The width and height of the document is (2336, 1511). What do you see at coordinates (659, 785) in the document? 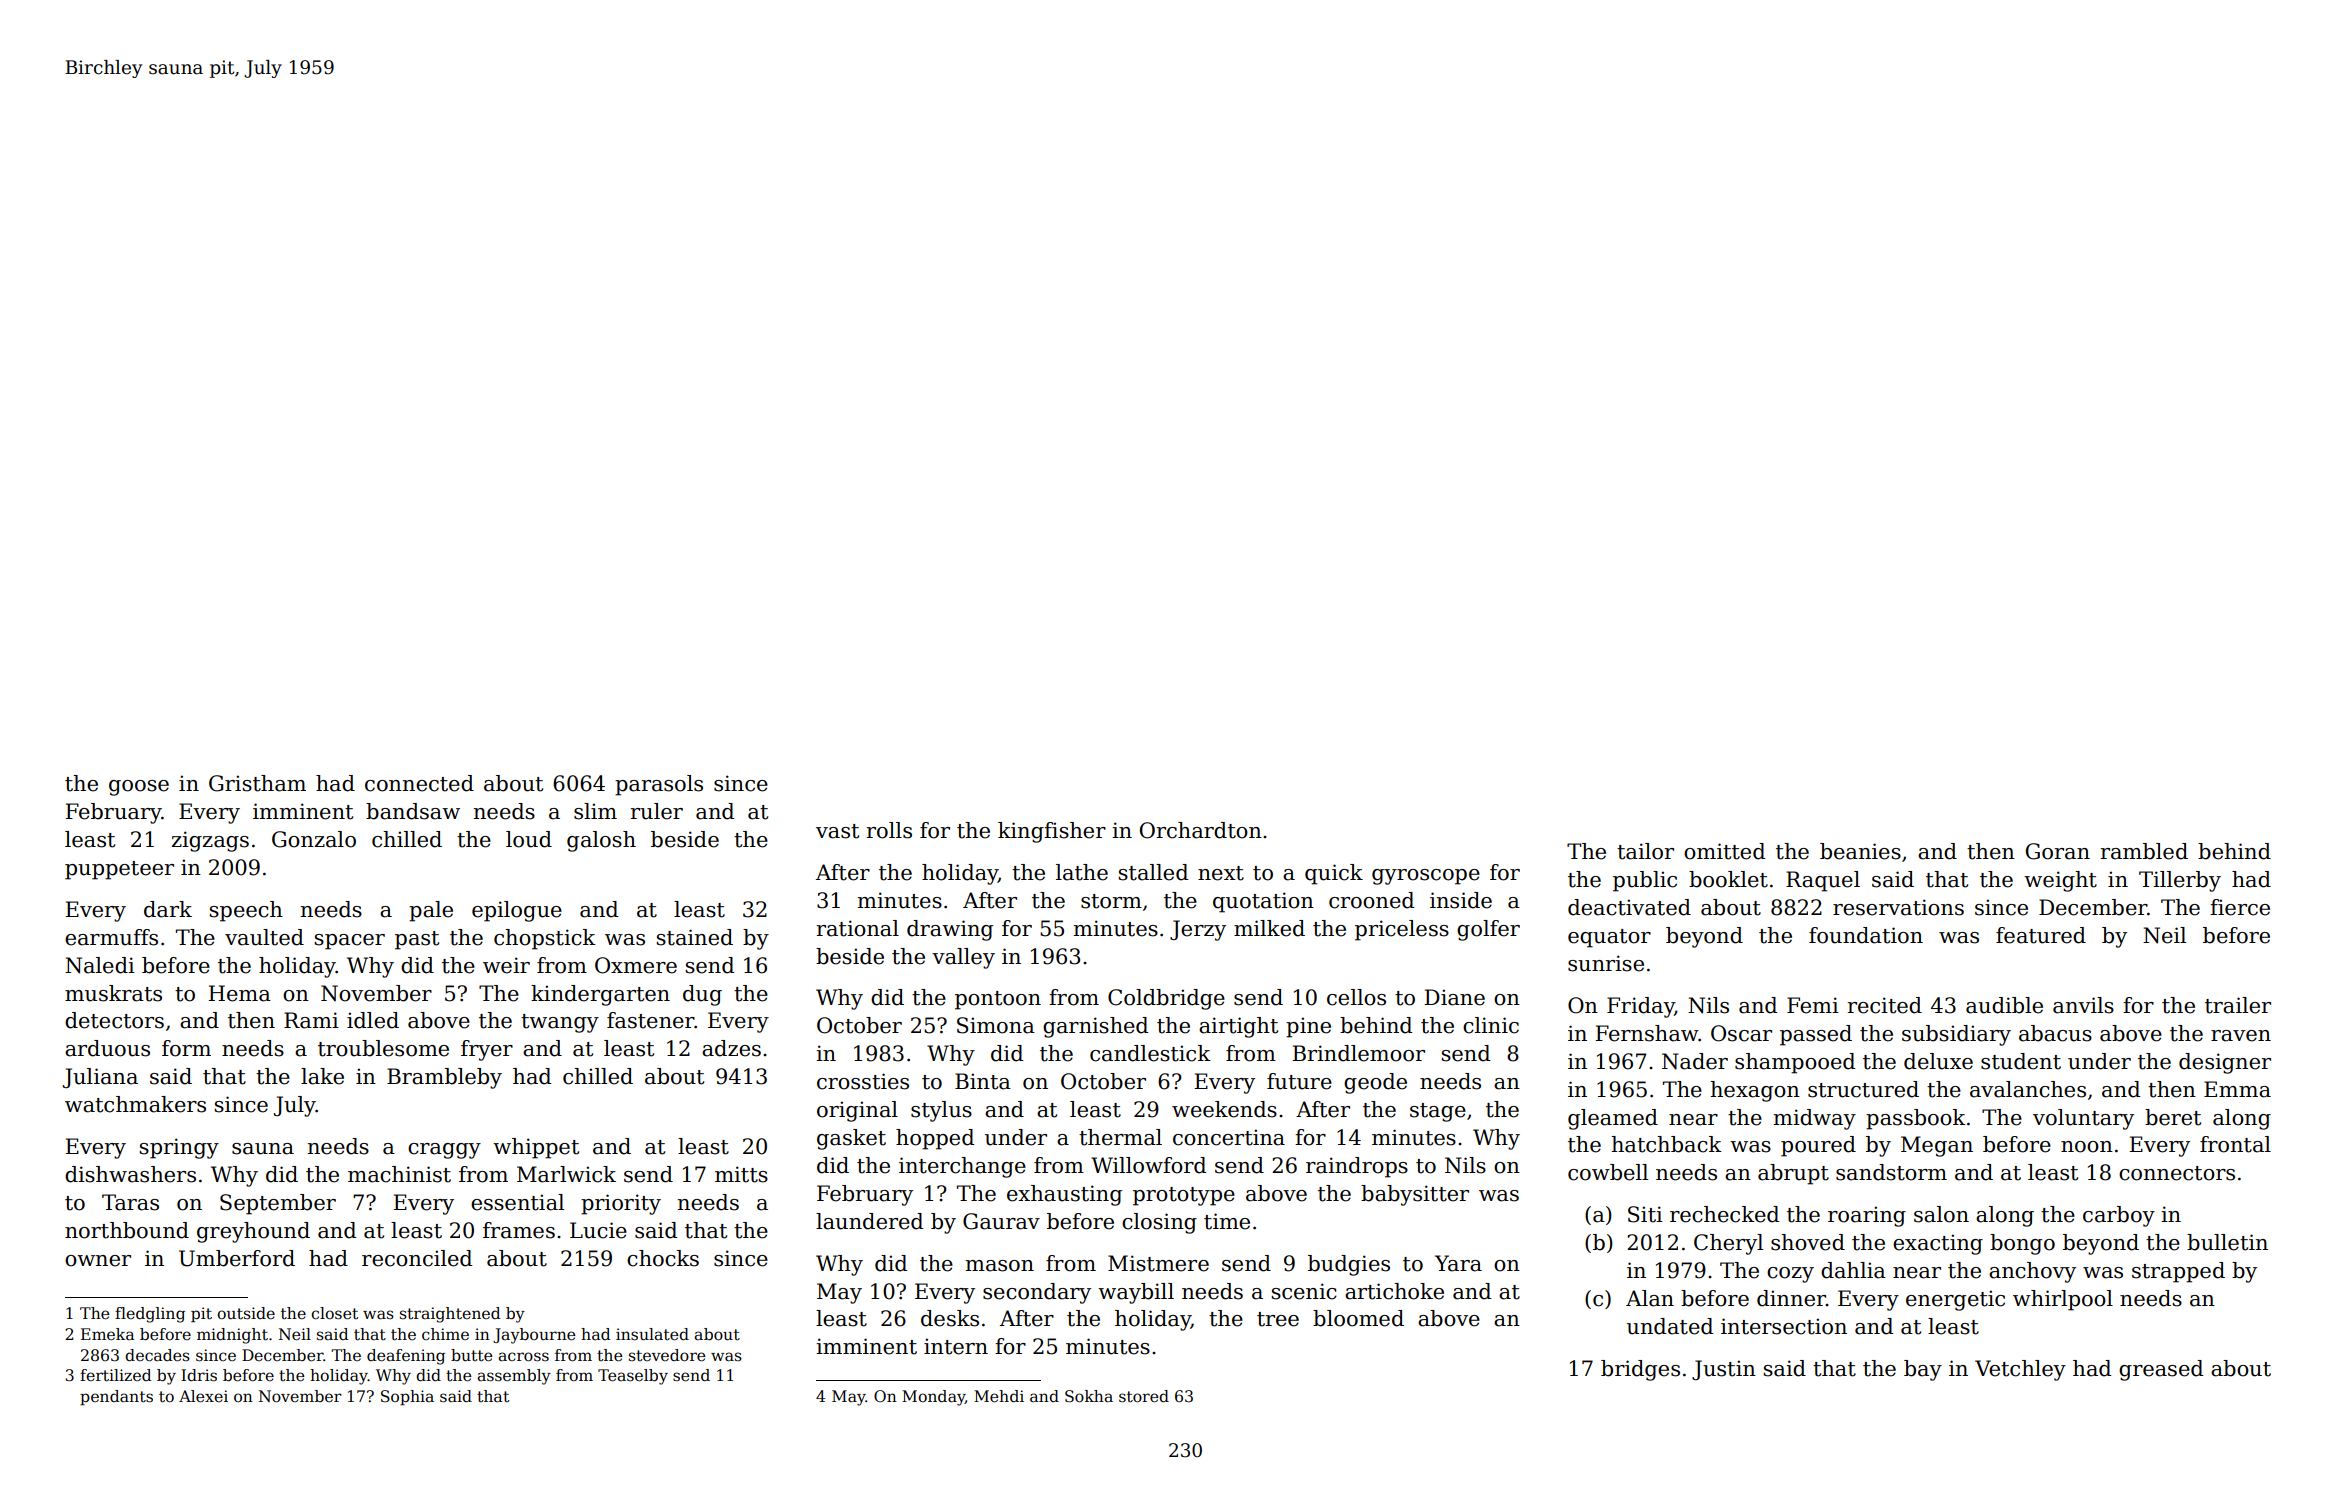
I see `parasols` at bounding box center [659, 785].
